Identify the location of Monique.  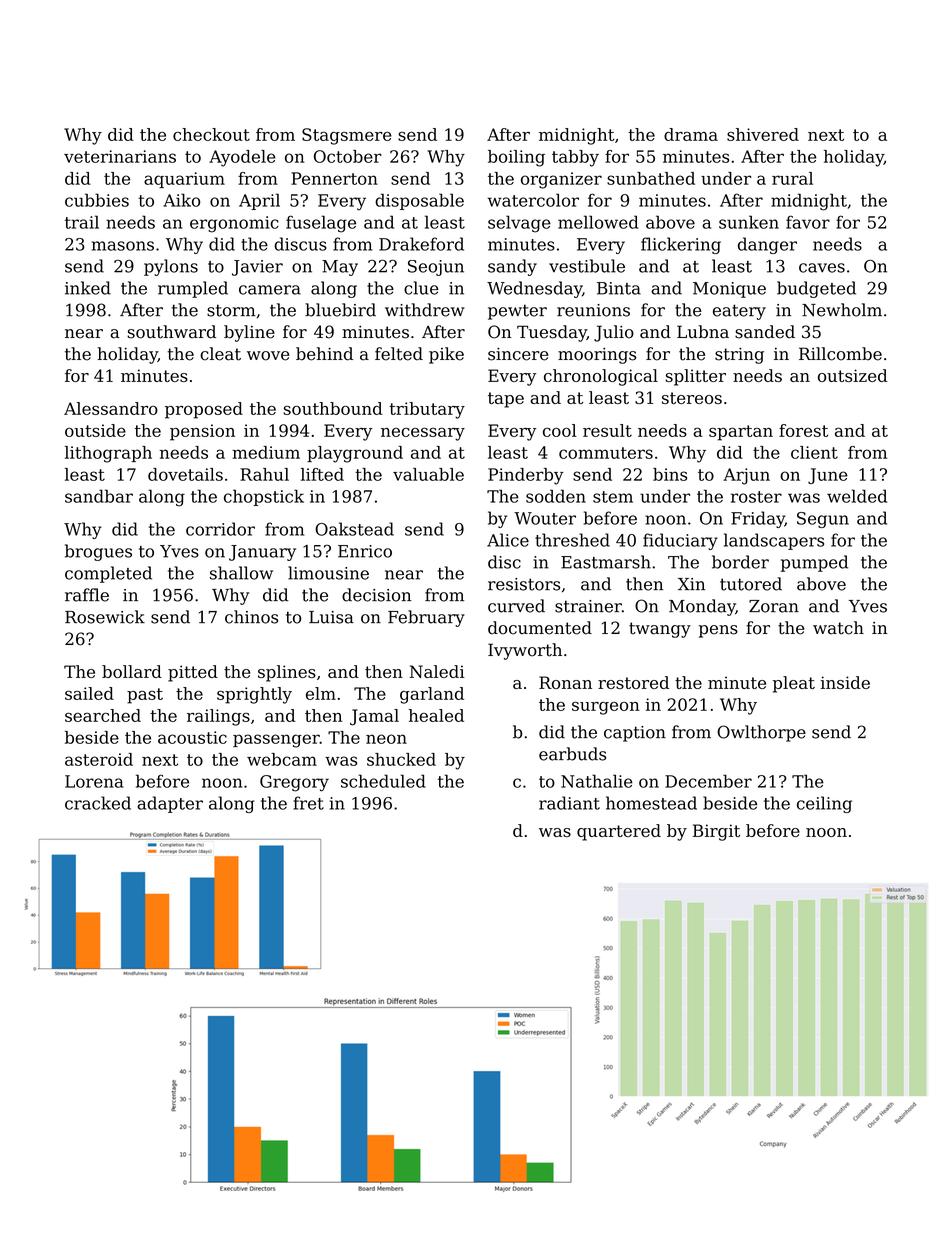
(729, 290).
